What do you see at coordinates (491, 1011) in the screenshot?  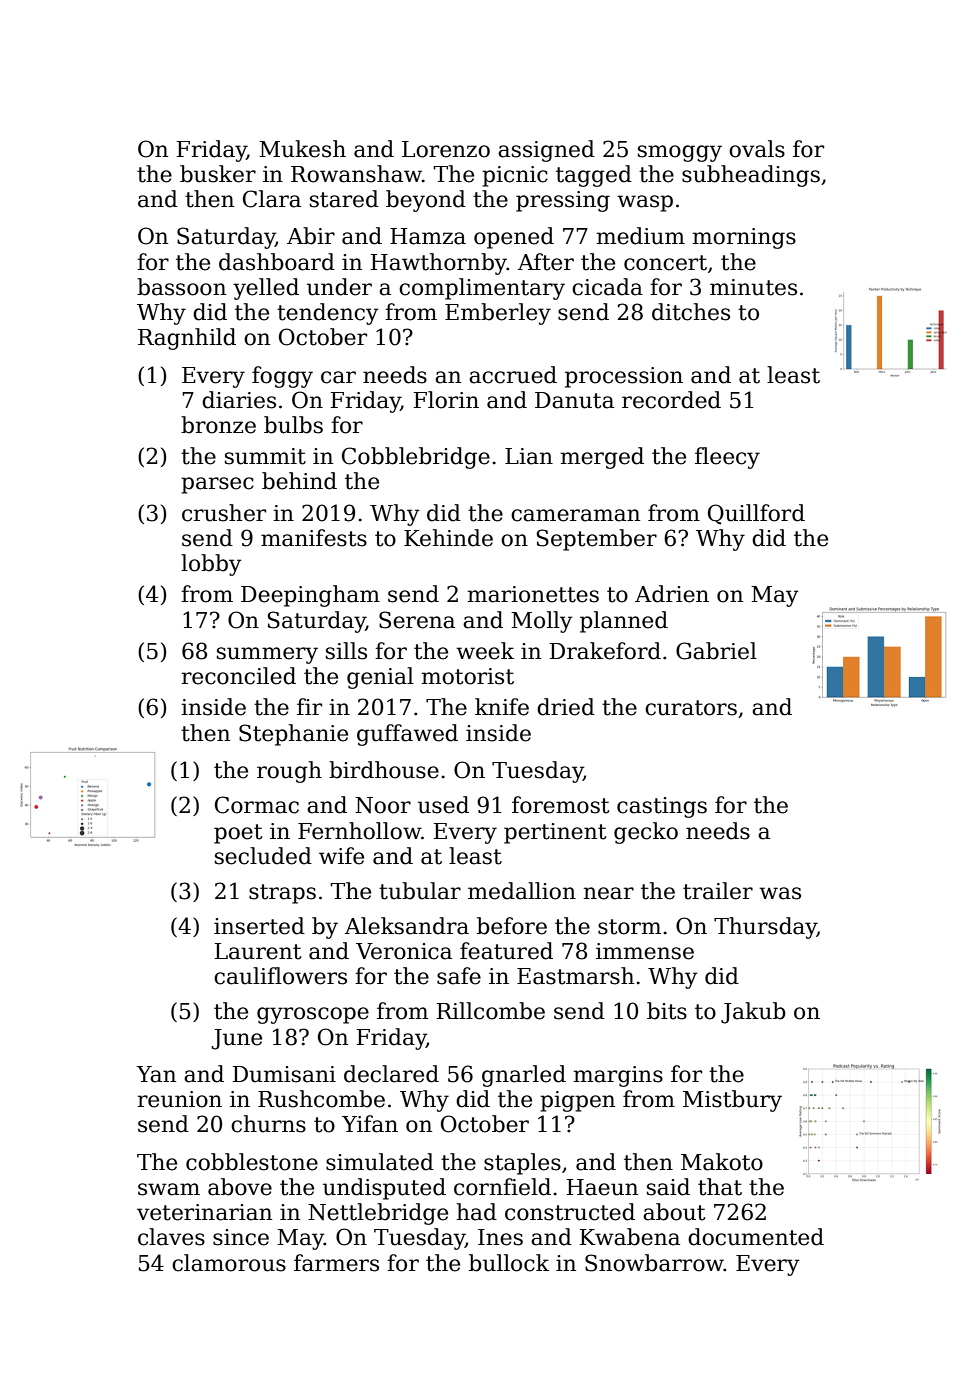 I see `Rillcombe` at bounding box center [491, 1011].
